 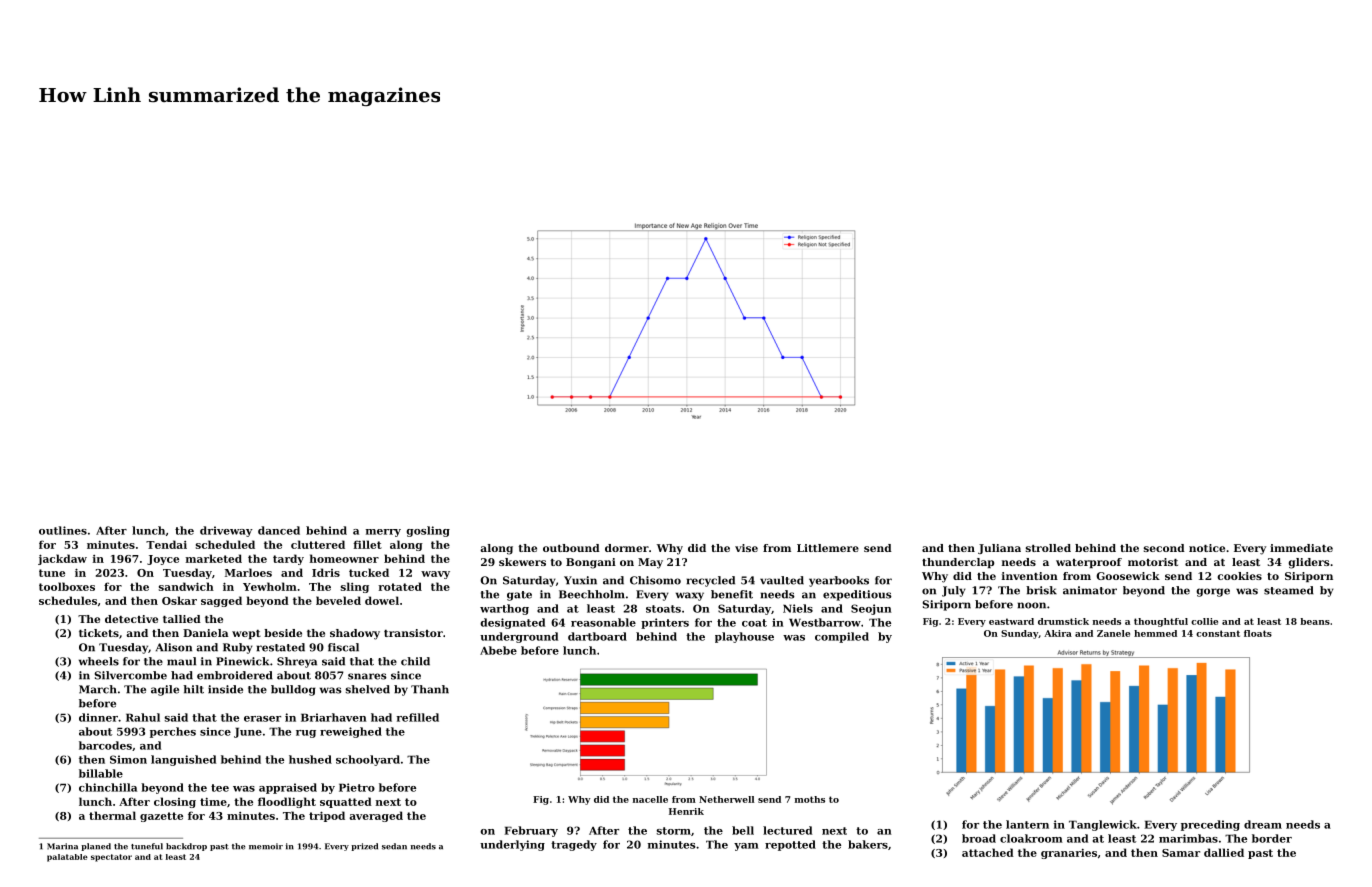 What do you see at coordinates (665, 623) in the document?
I see `printers` at bounding box center [665, 623].
